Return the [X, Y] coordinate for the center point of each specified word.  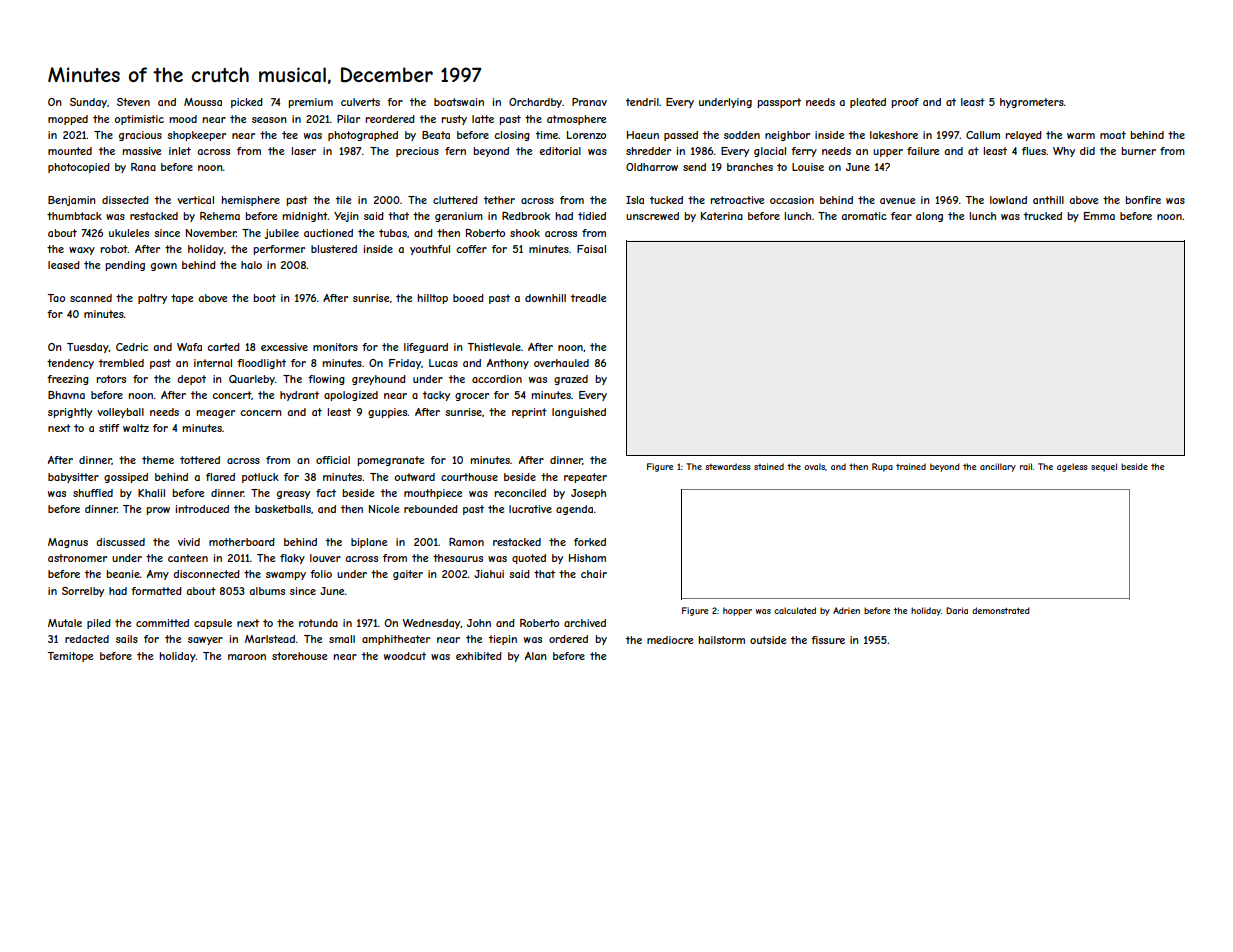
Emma [1099, 216]
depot [191, 380]
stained [769, 466]
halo [251, 265]
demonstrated [1001, 610]
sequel [1104, 467]
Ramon [466, 542]
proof [905, 103]
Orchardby [535, 103]
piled [99, 624]
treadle [588, 298]
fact [326, 493]
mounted [70, 151]
